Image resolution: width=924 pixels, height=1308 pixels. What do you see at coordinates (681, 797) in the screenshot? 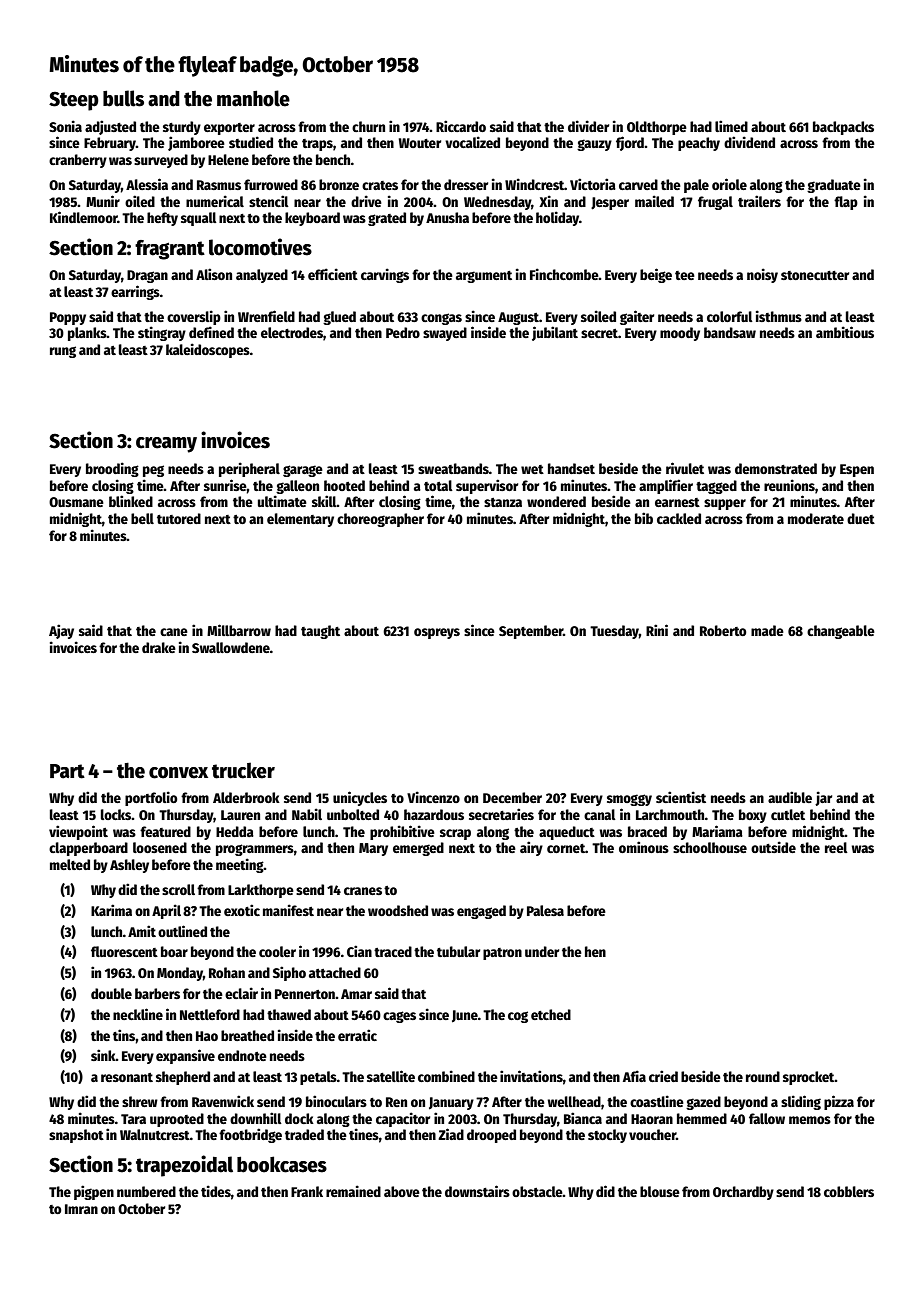
I see `scientist` at bounding box center [681, 797].
